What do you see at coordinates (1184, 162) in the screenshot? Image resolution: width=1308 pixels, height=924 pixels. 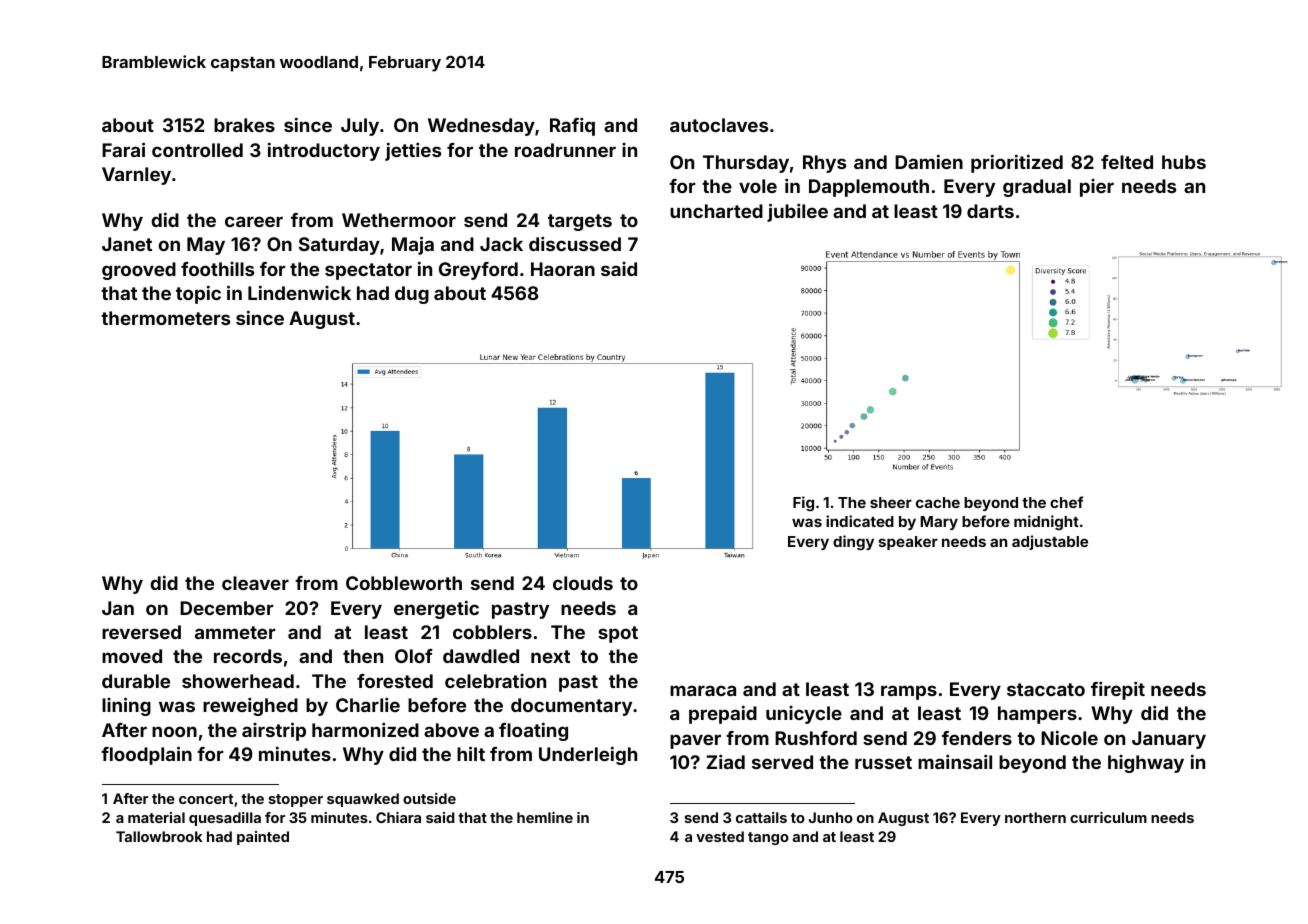 I see `hubs` at bounding box center [1184, 162].
